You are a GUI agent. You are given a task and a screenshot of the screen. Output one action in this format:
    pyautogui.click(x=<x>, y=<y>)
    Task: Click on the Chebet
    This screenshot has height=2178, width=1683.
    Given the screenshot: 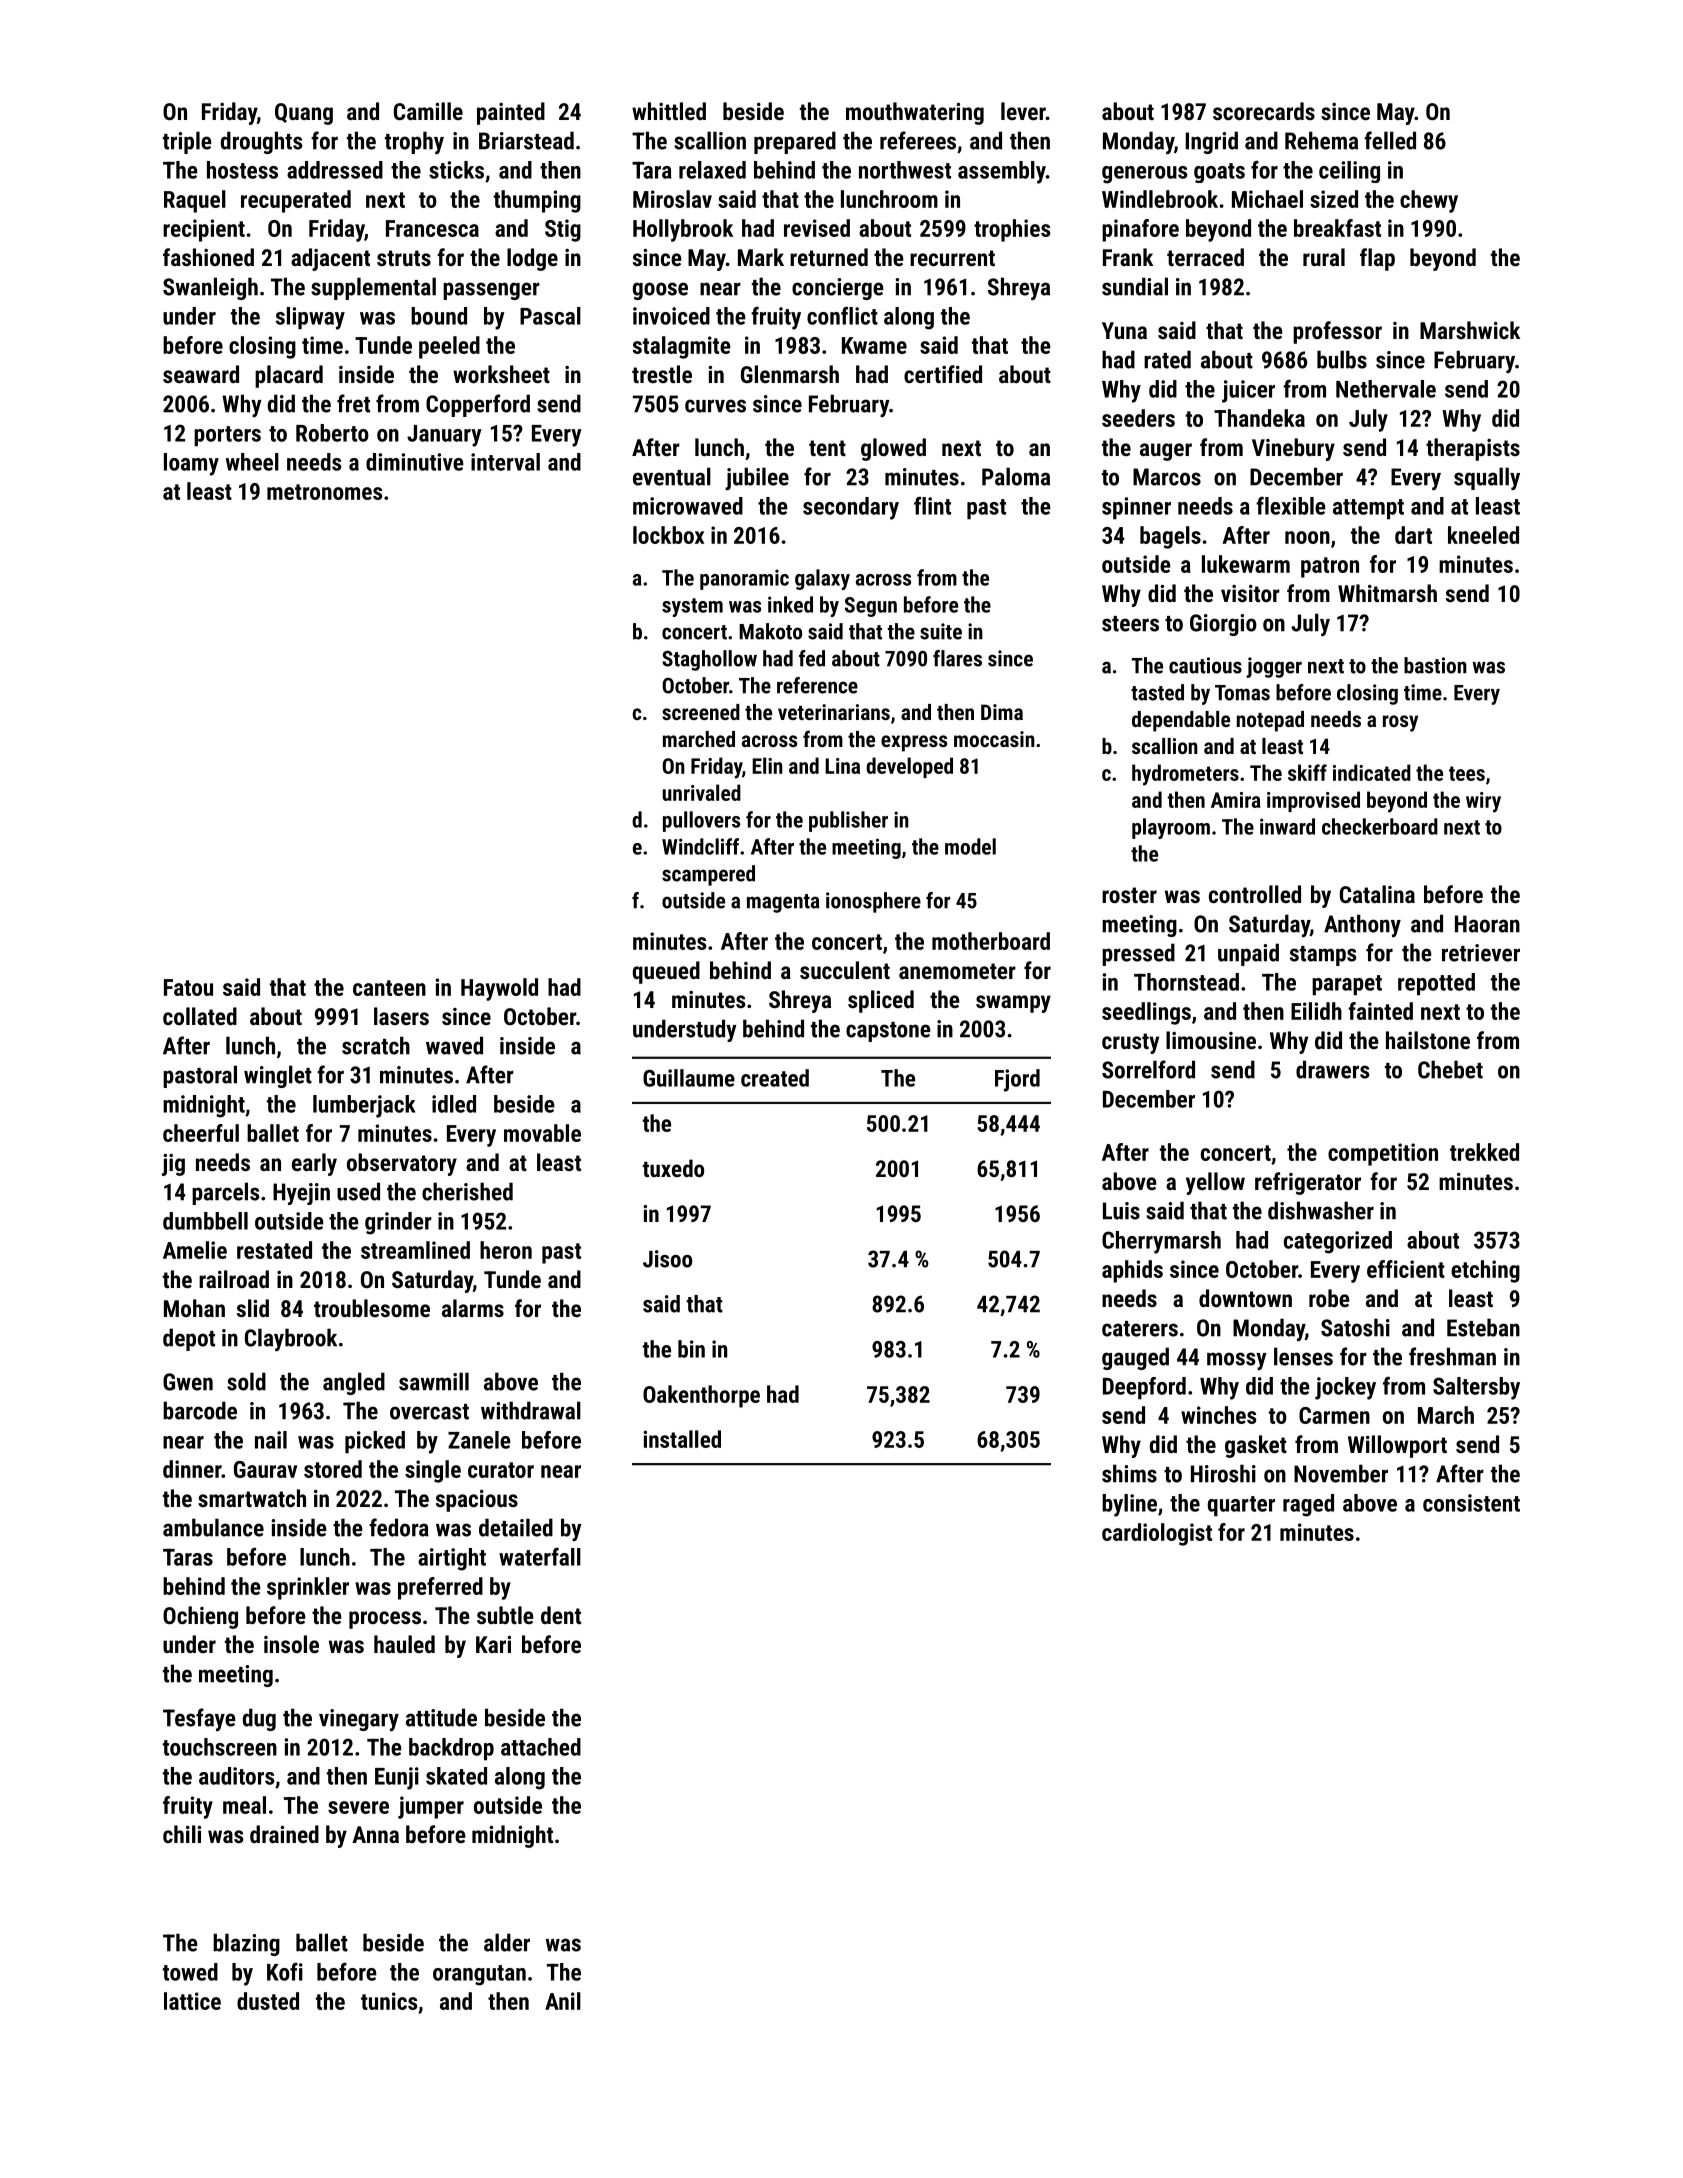 What is the action you would take?
    pyautogui.click(x=1450, y=1069)
